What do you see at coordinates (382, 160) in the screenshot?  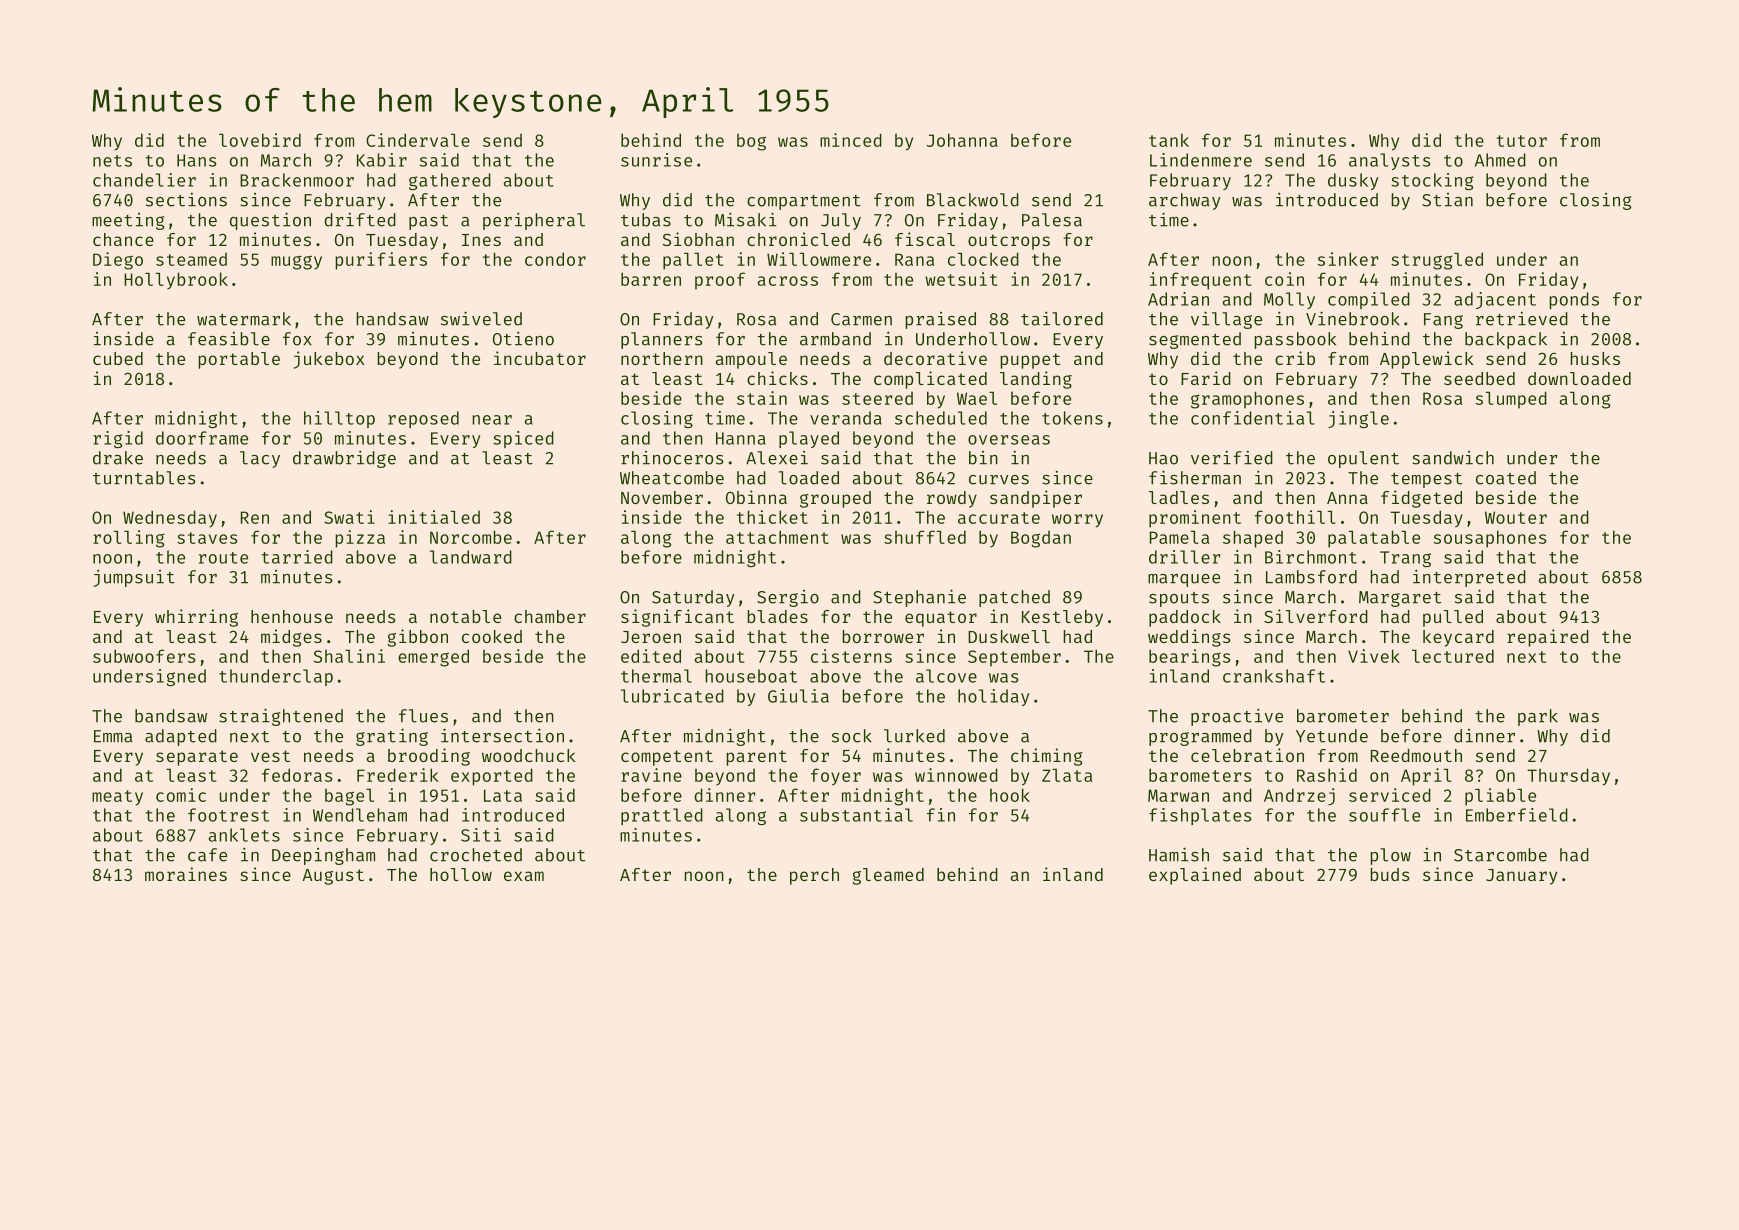 I see `Kabir` at bounding box center [382, 160].
